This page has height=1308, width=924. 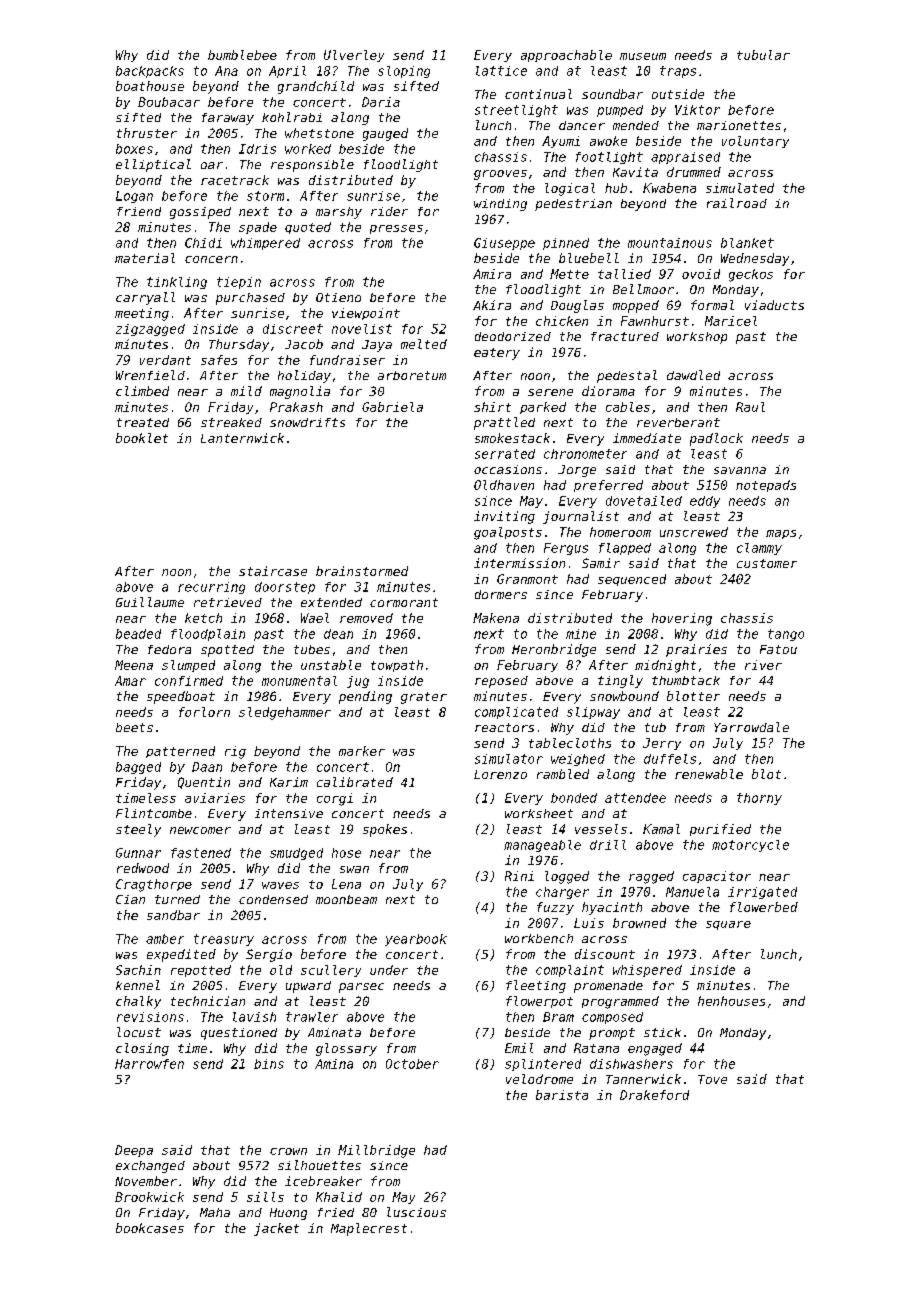 I want to click on discreet, so click(x=293, y=329).
